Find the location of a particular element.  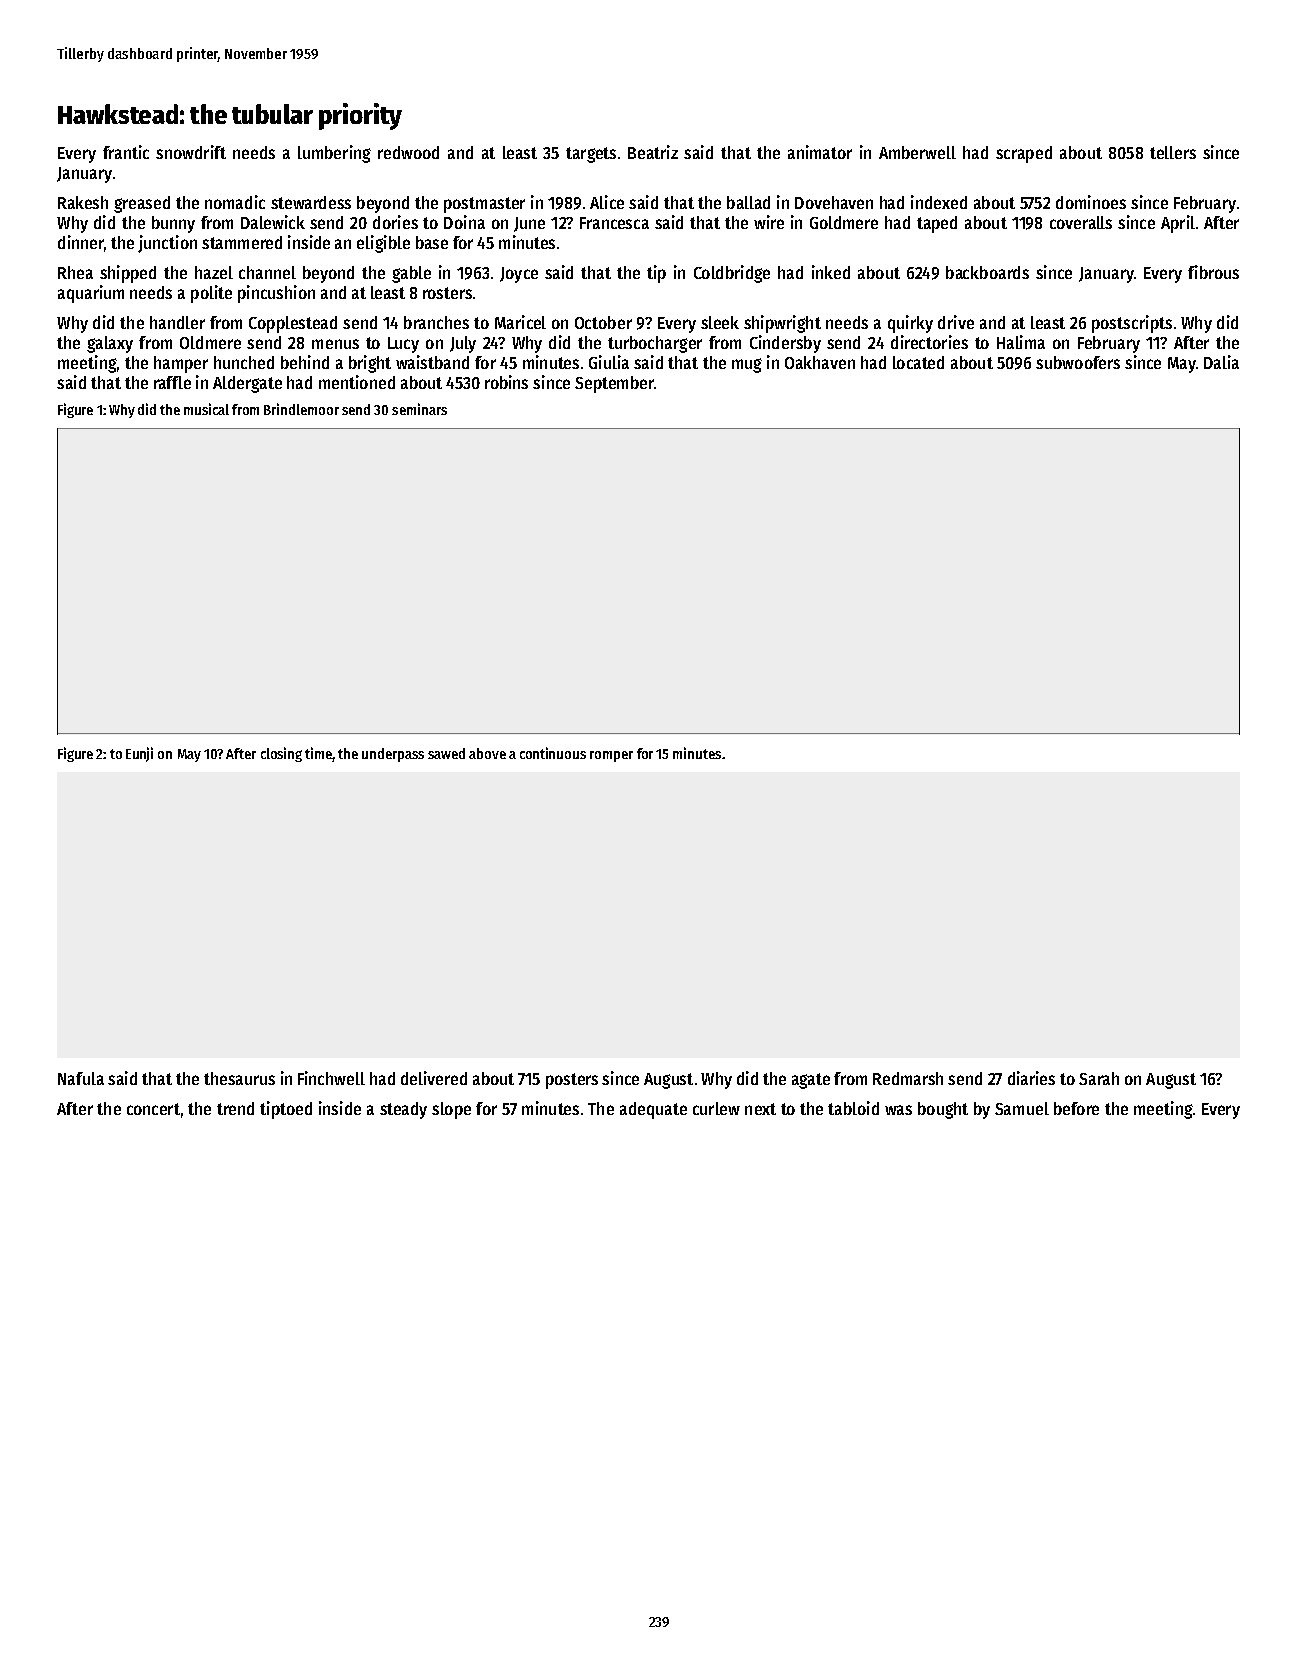

romper is located at coordinates (611, 756).
